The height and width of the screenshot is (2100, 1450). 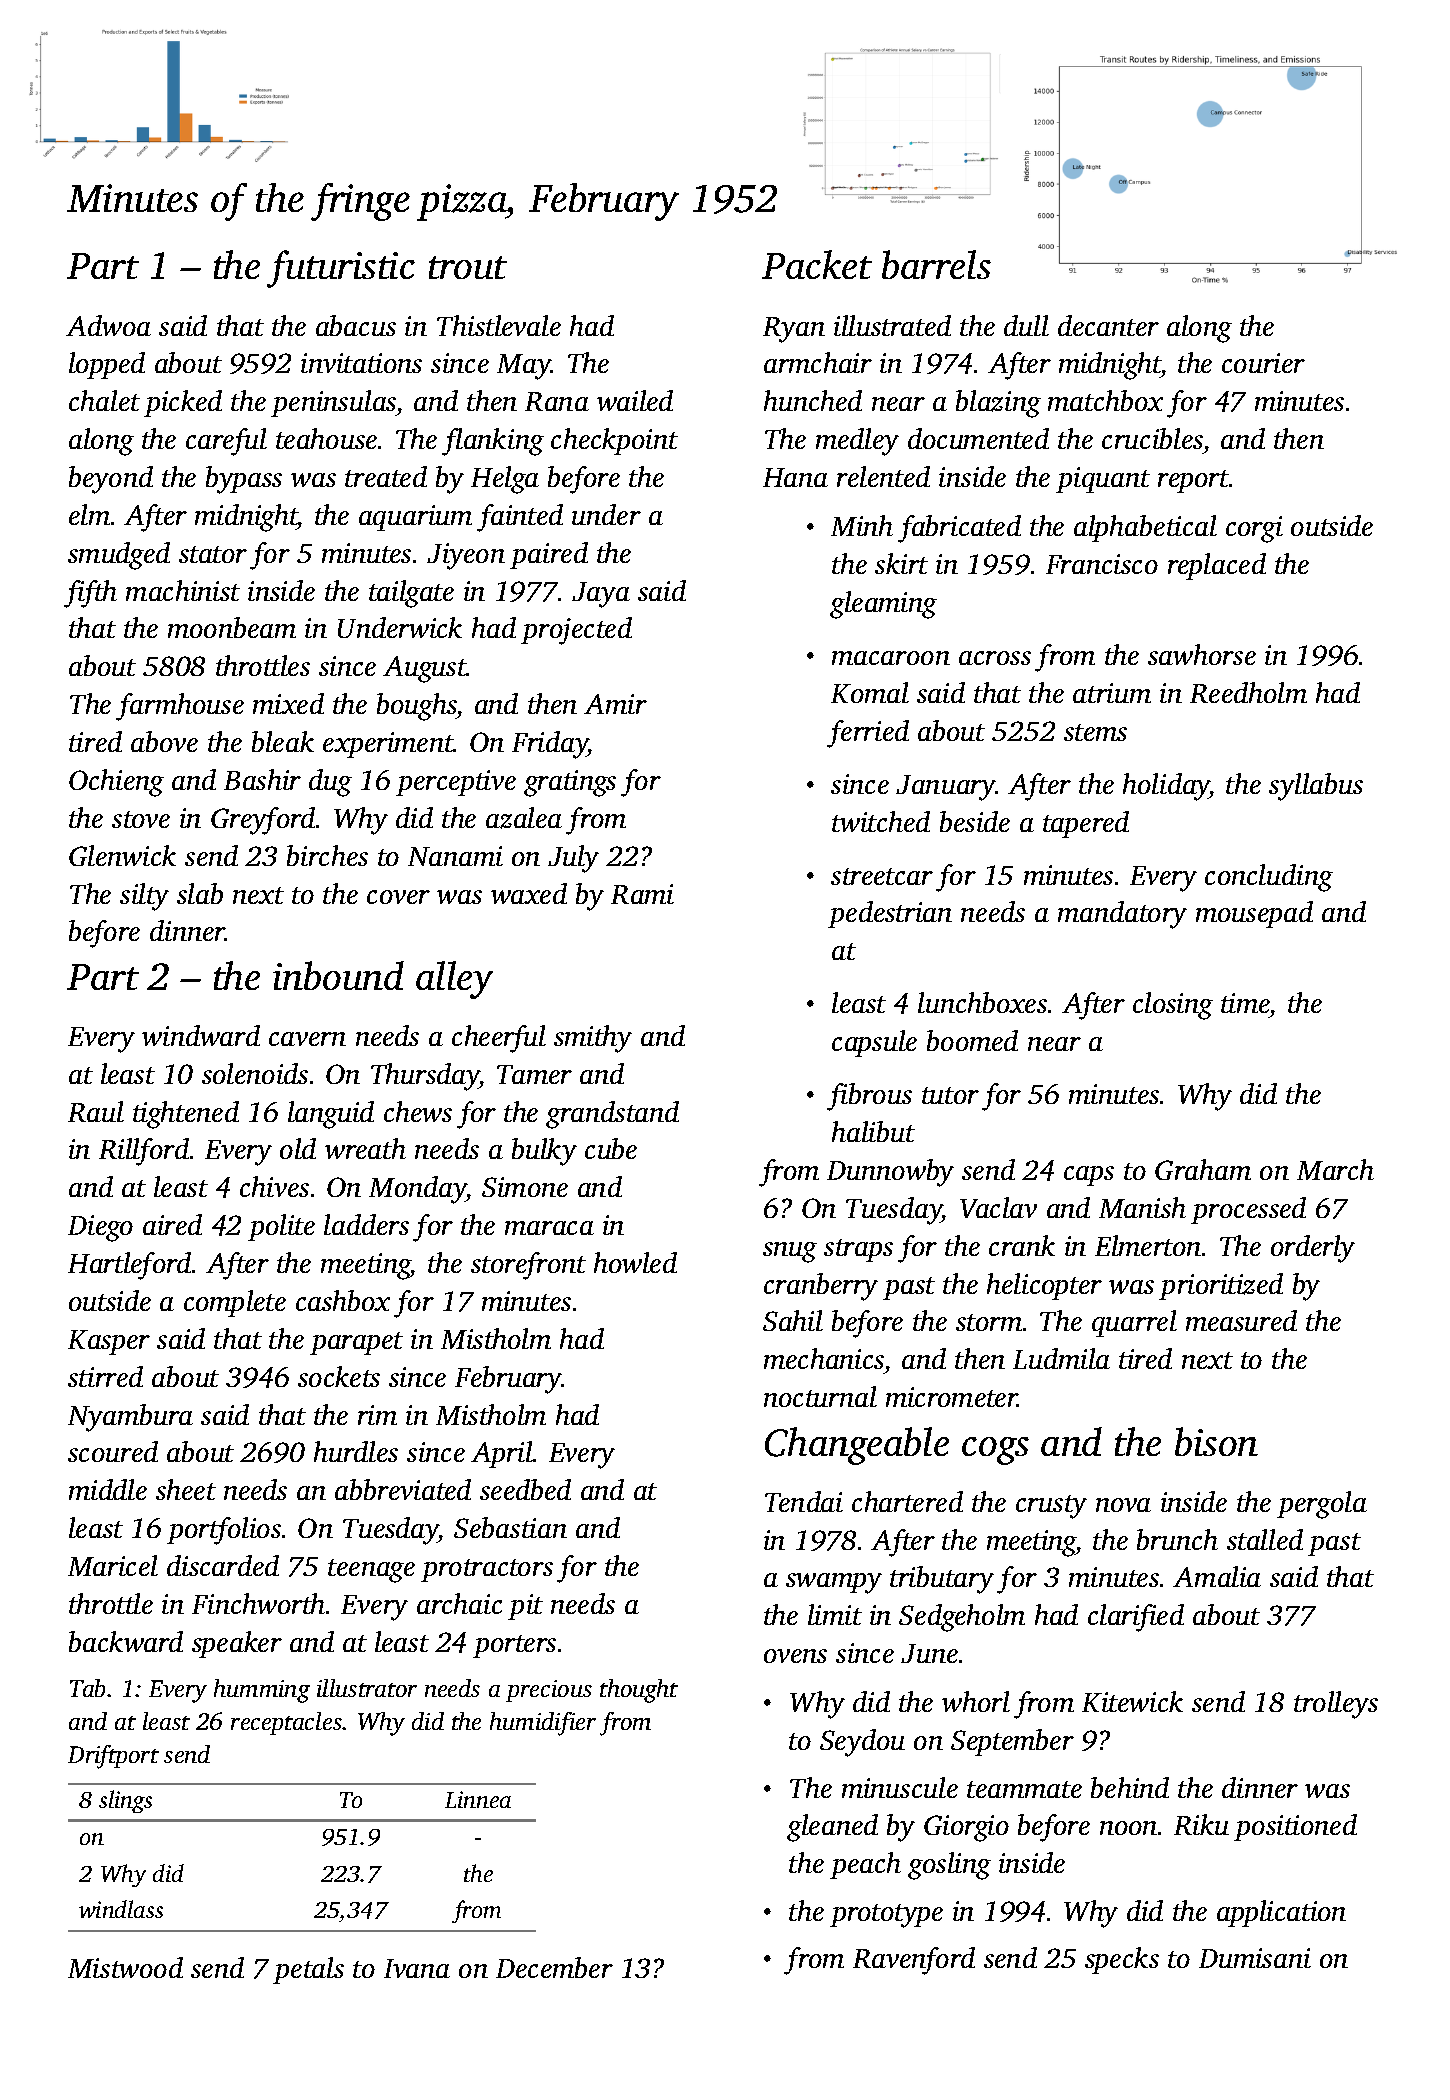 What do you see at coordinates (237, 1644) in the screenshot?
I see `speaker` at bounding box center [237, 1644].
